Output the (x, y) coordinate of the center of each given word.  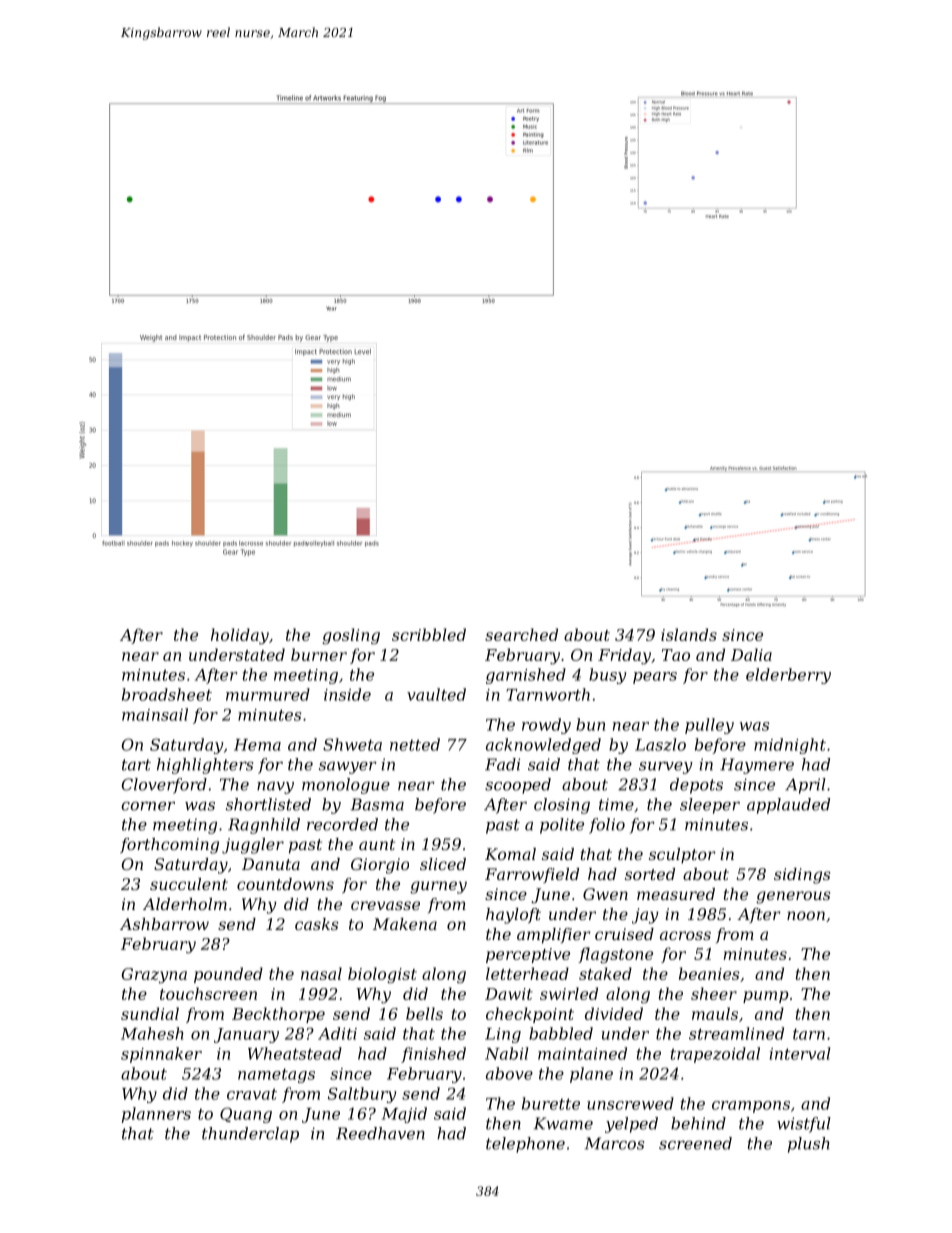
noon (806, 915)
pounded (228, 975)
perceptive (528, 955)
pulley (709, 726)
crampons (751, 1107)
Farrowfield (532, 875)
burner (319, 654)
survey (666, 768)
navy (275, 788)
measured (676, 894)
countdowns (285, 884)
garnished (526, 676)
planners (156, 1115)
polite (562, 826)
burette (551, 1103)
